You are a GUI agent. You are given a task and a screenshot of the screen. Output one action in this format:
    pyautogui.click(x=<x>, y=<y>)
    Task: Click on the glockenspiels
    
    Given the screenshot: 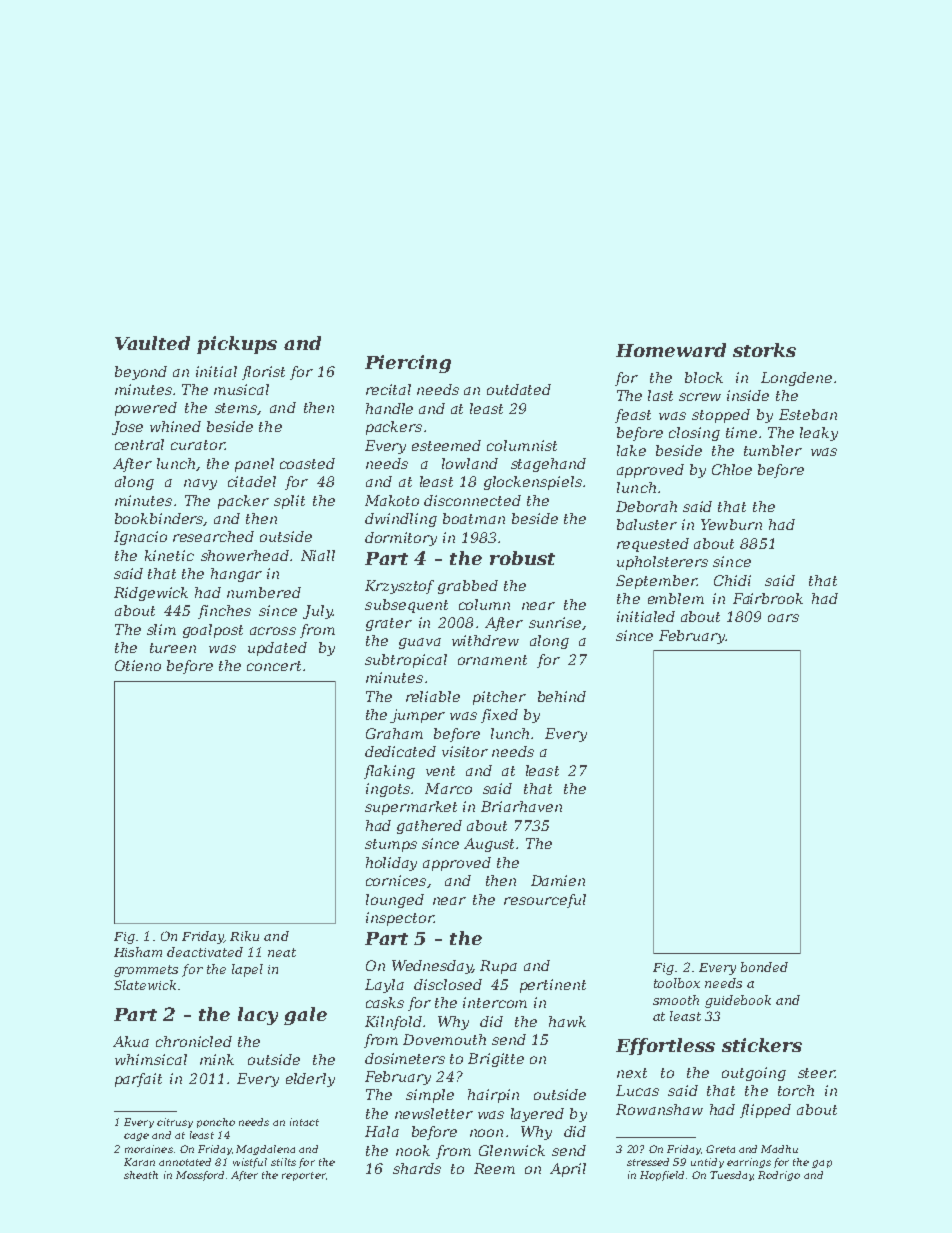 What is the action you would take?
    pyautogui.click(x=533, y=483)
